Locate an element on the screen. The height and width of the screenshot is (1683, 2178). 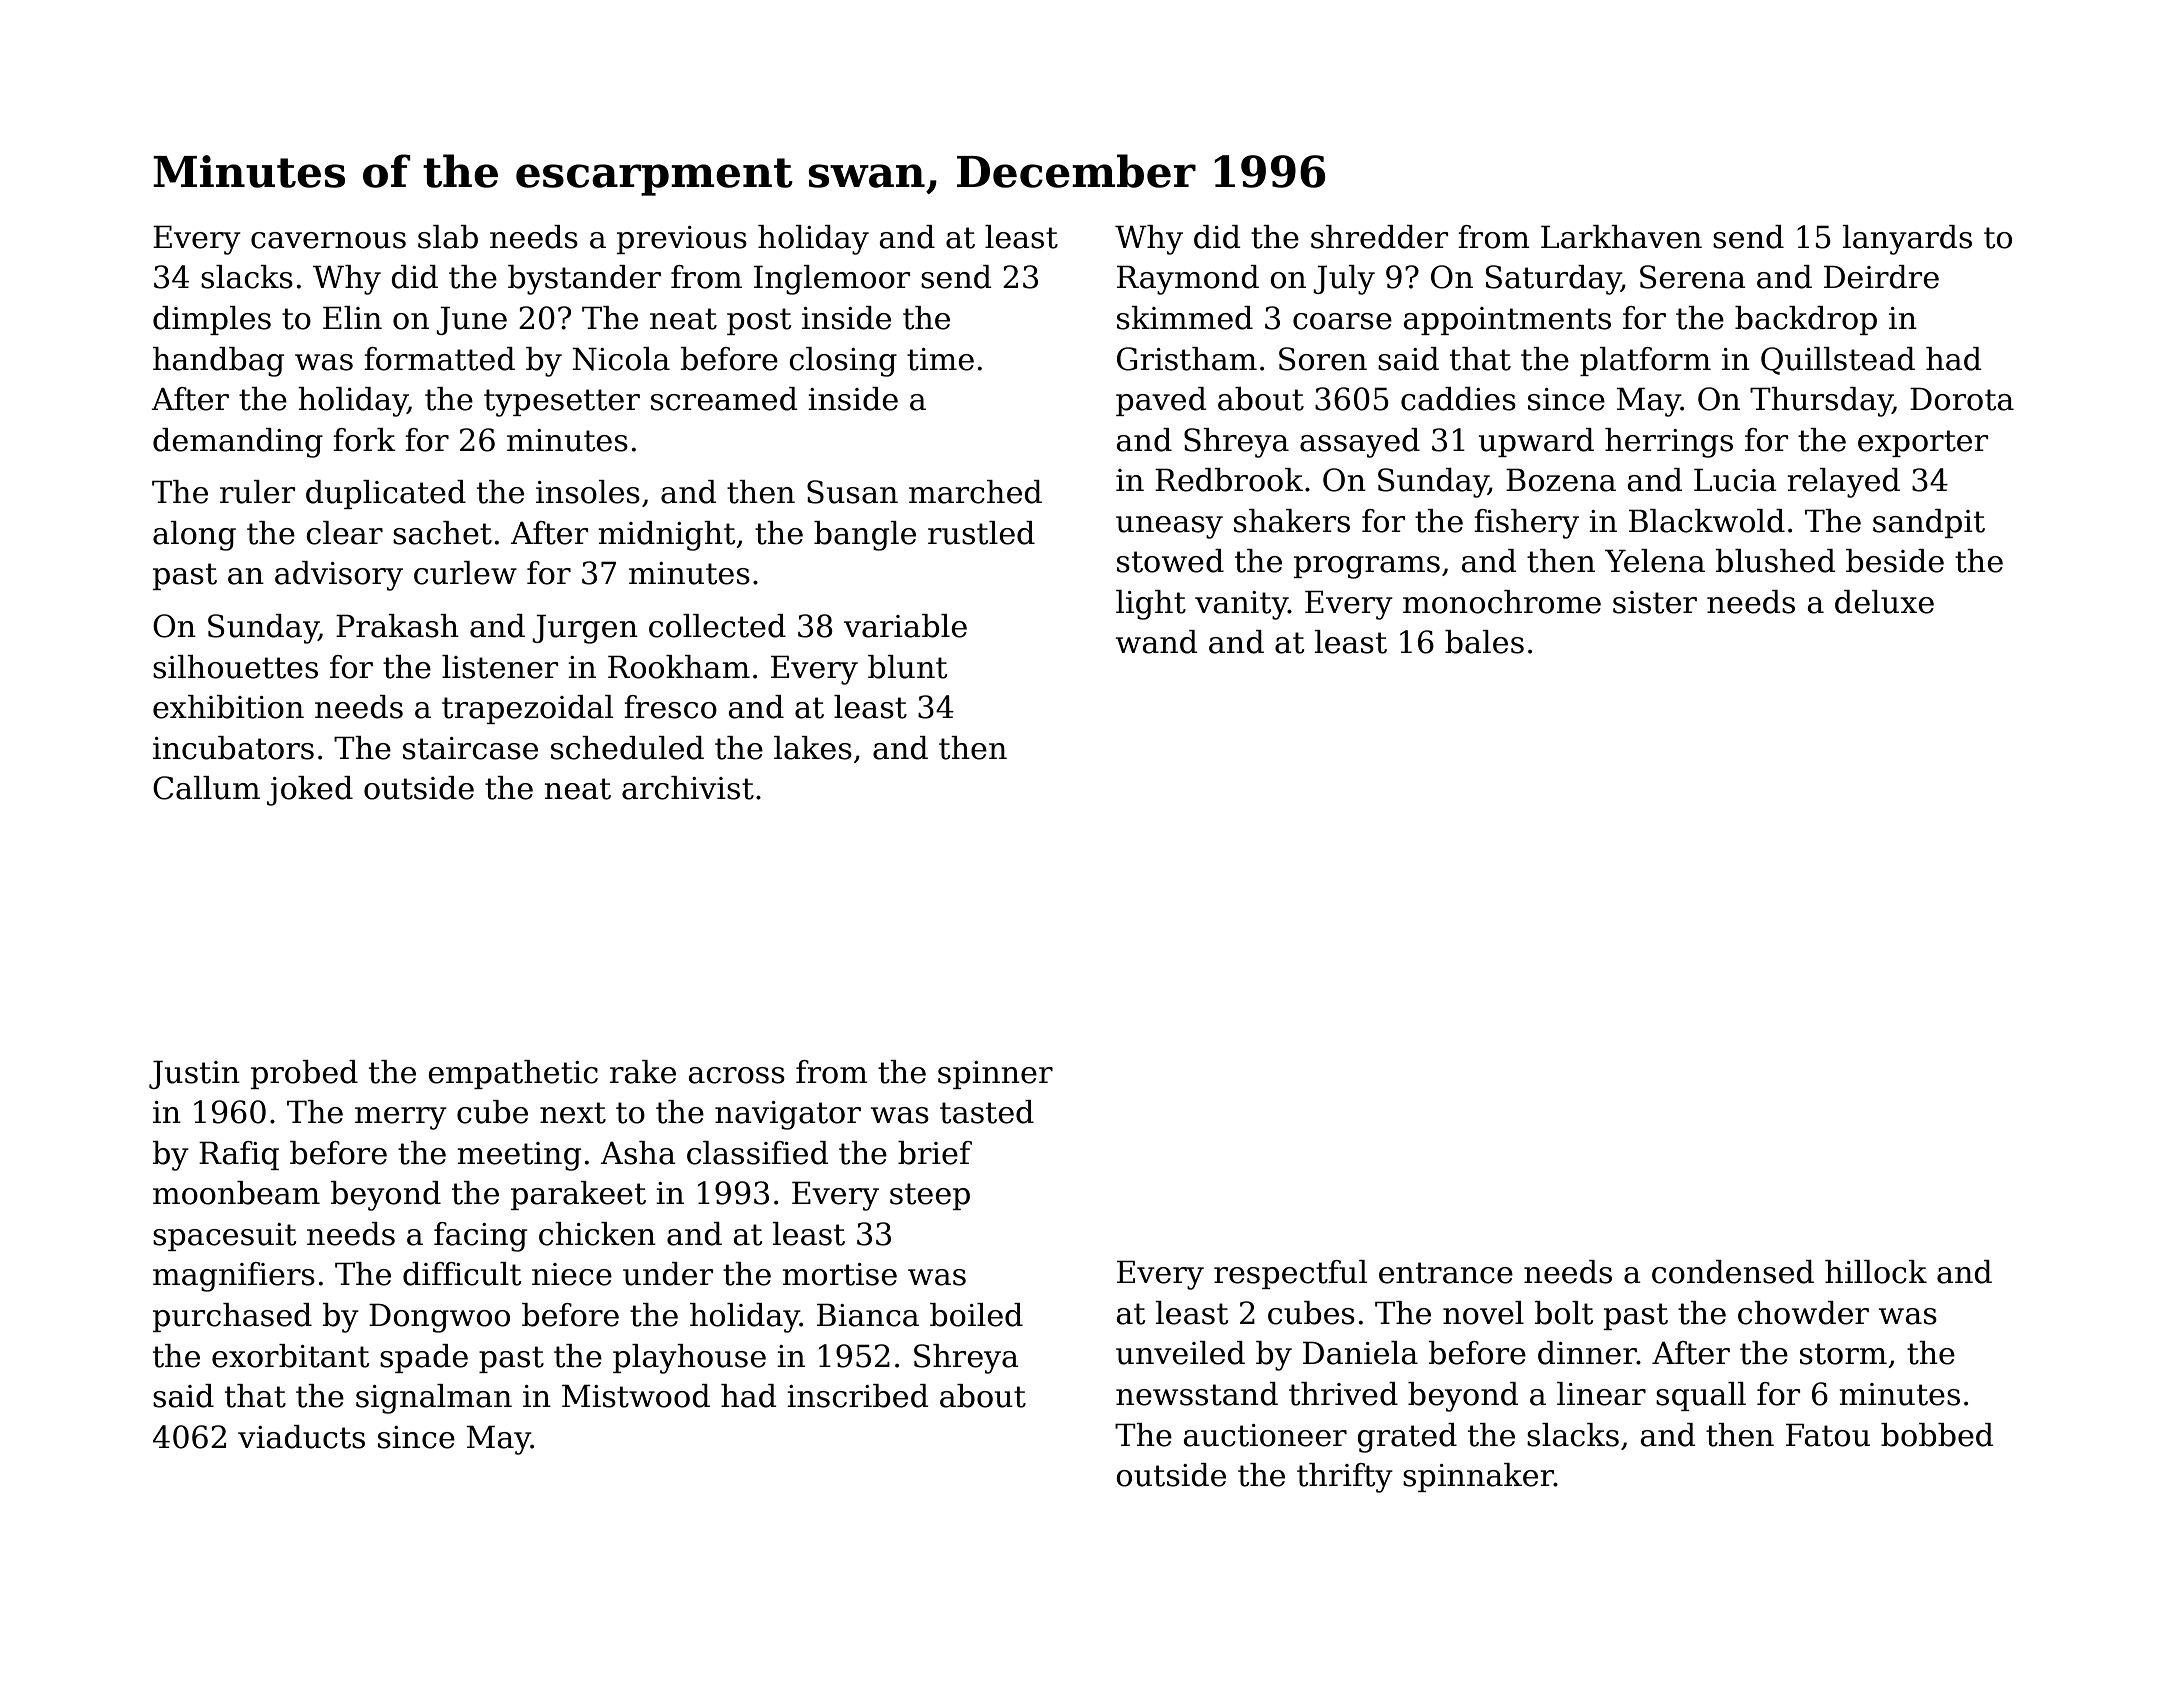
appointments is located at coordinates (1507, 321).
